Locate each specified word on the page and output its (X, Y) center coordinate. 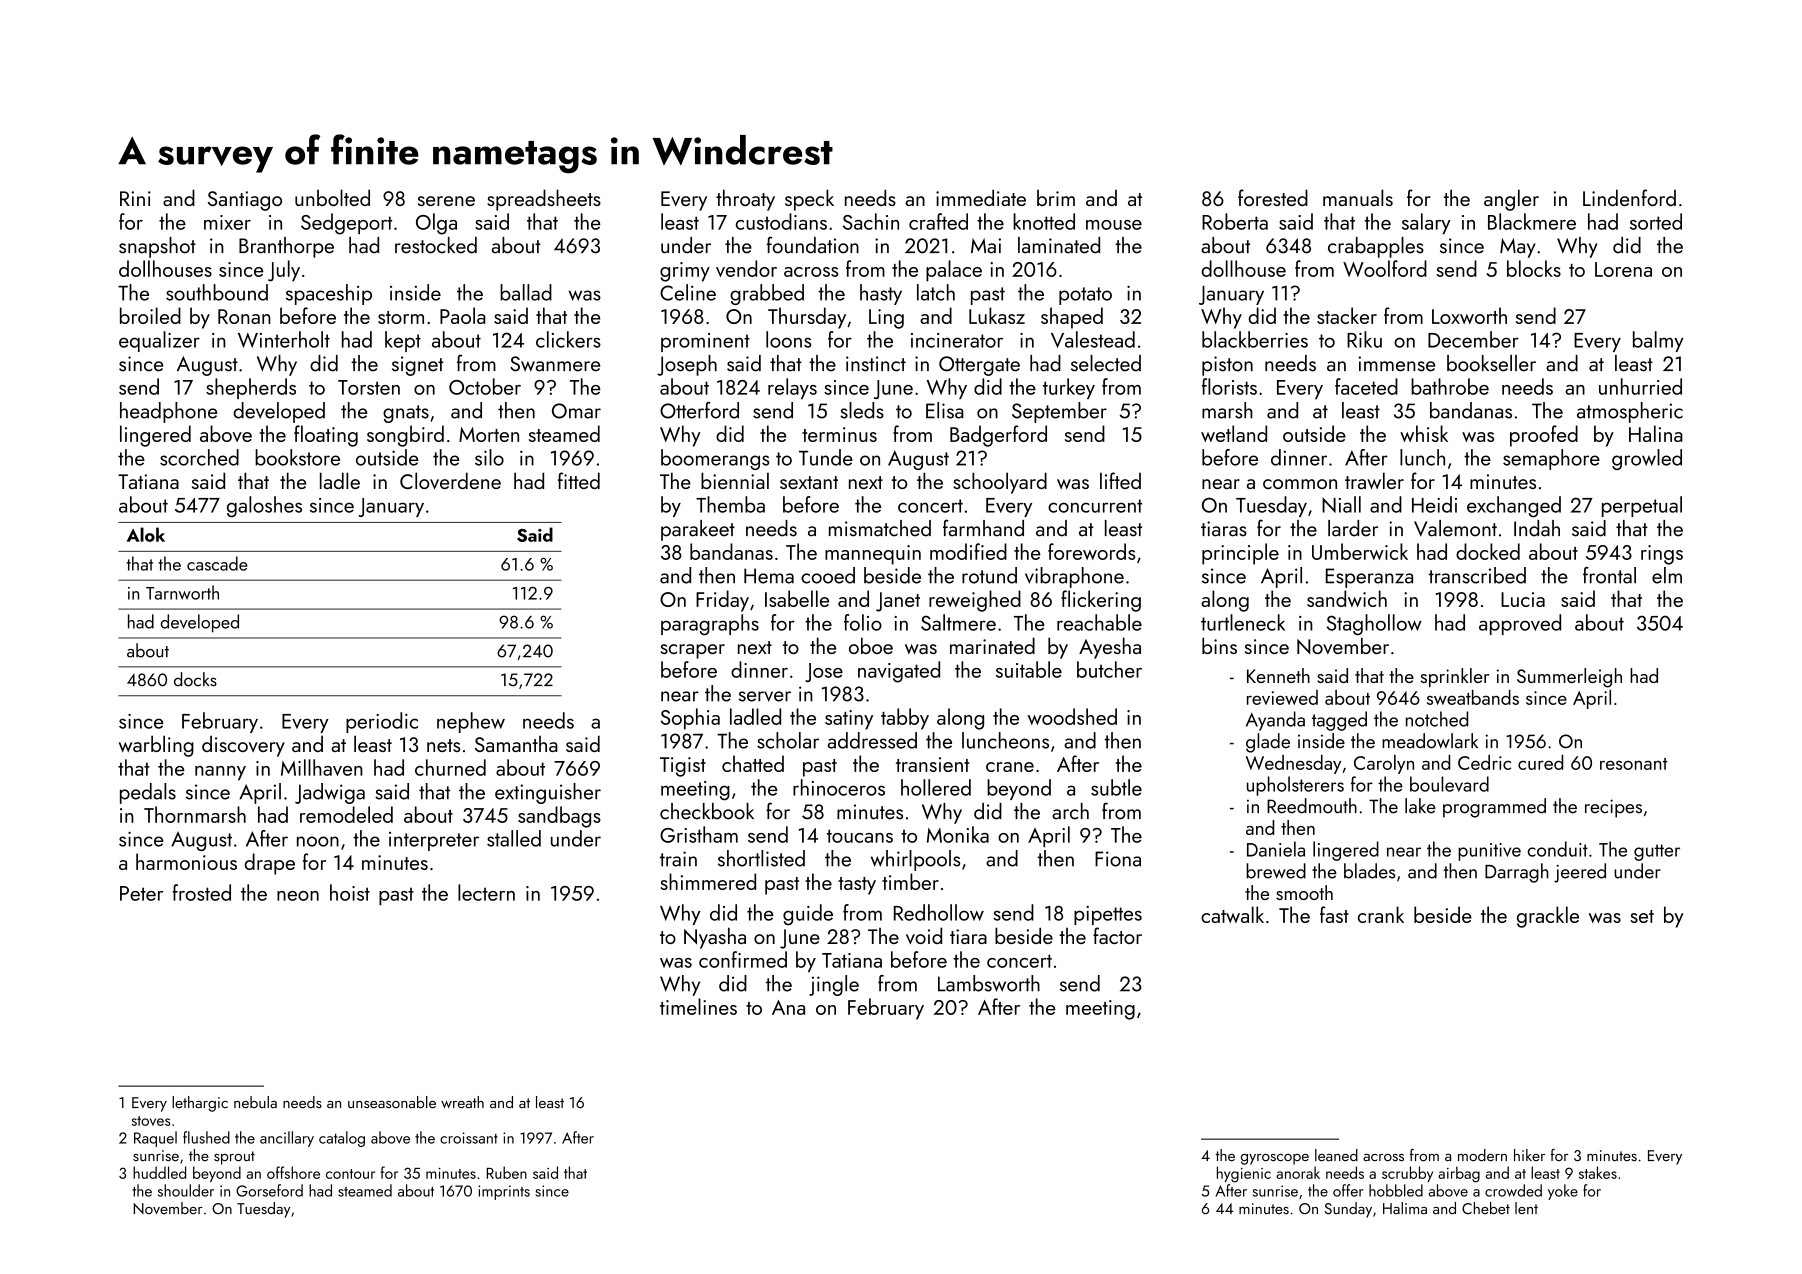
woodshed (1072, 716)
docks (195, 679)
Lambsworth (989, 983)
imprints (504, 1192)
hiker (1529, 1155)
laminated (1059, 245)
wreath (462, 1102)
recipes (1613, 808)
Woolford (1385, 268)
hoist (350, 892)
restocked (436, 245)
